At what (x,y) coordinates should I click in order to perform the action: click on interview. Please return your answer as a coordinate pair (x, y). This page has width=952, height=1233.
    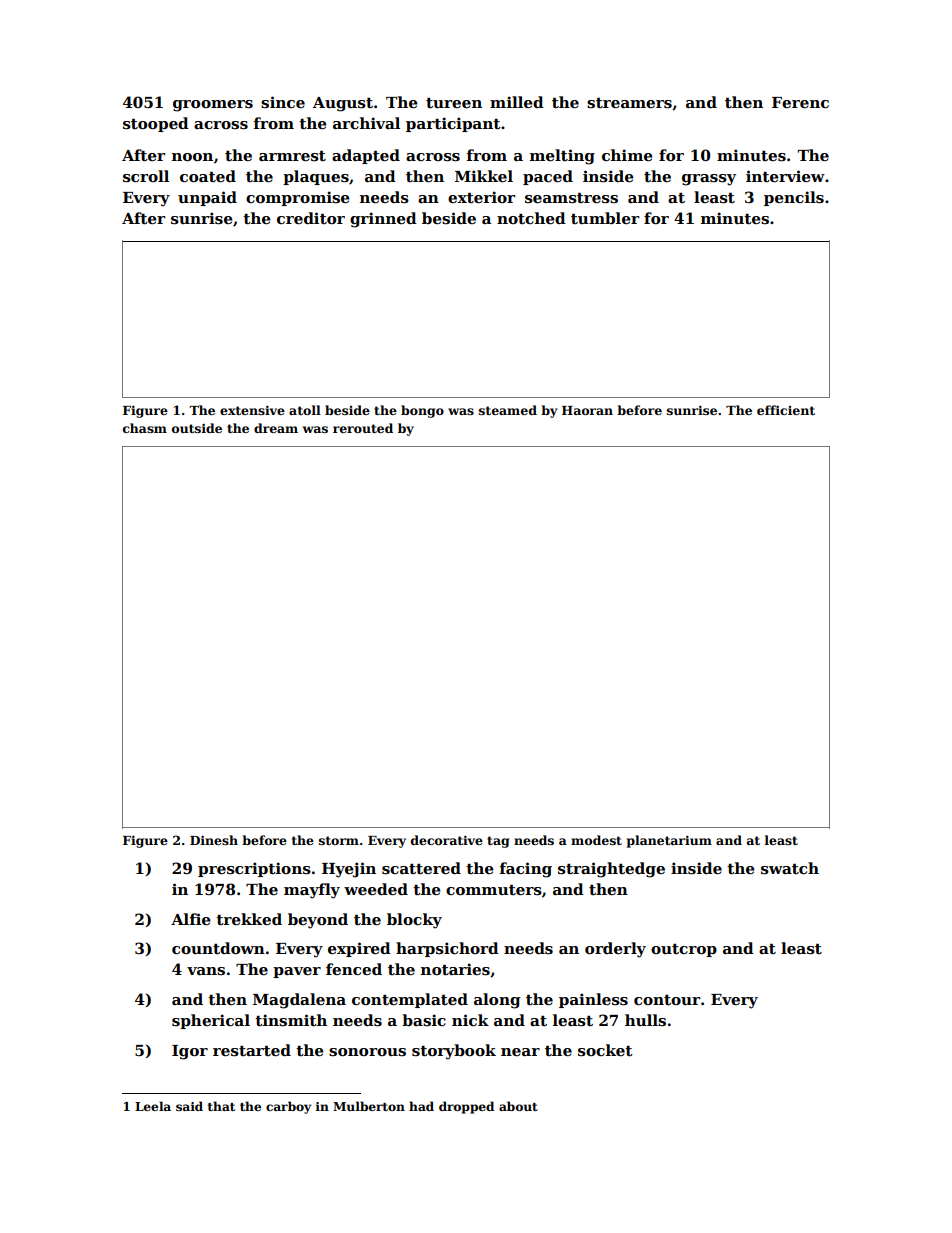
    Looking at the image, I should click on (785, 176).
